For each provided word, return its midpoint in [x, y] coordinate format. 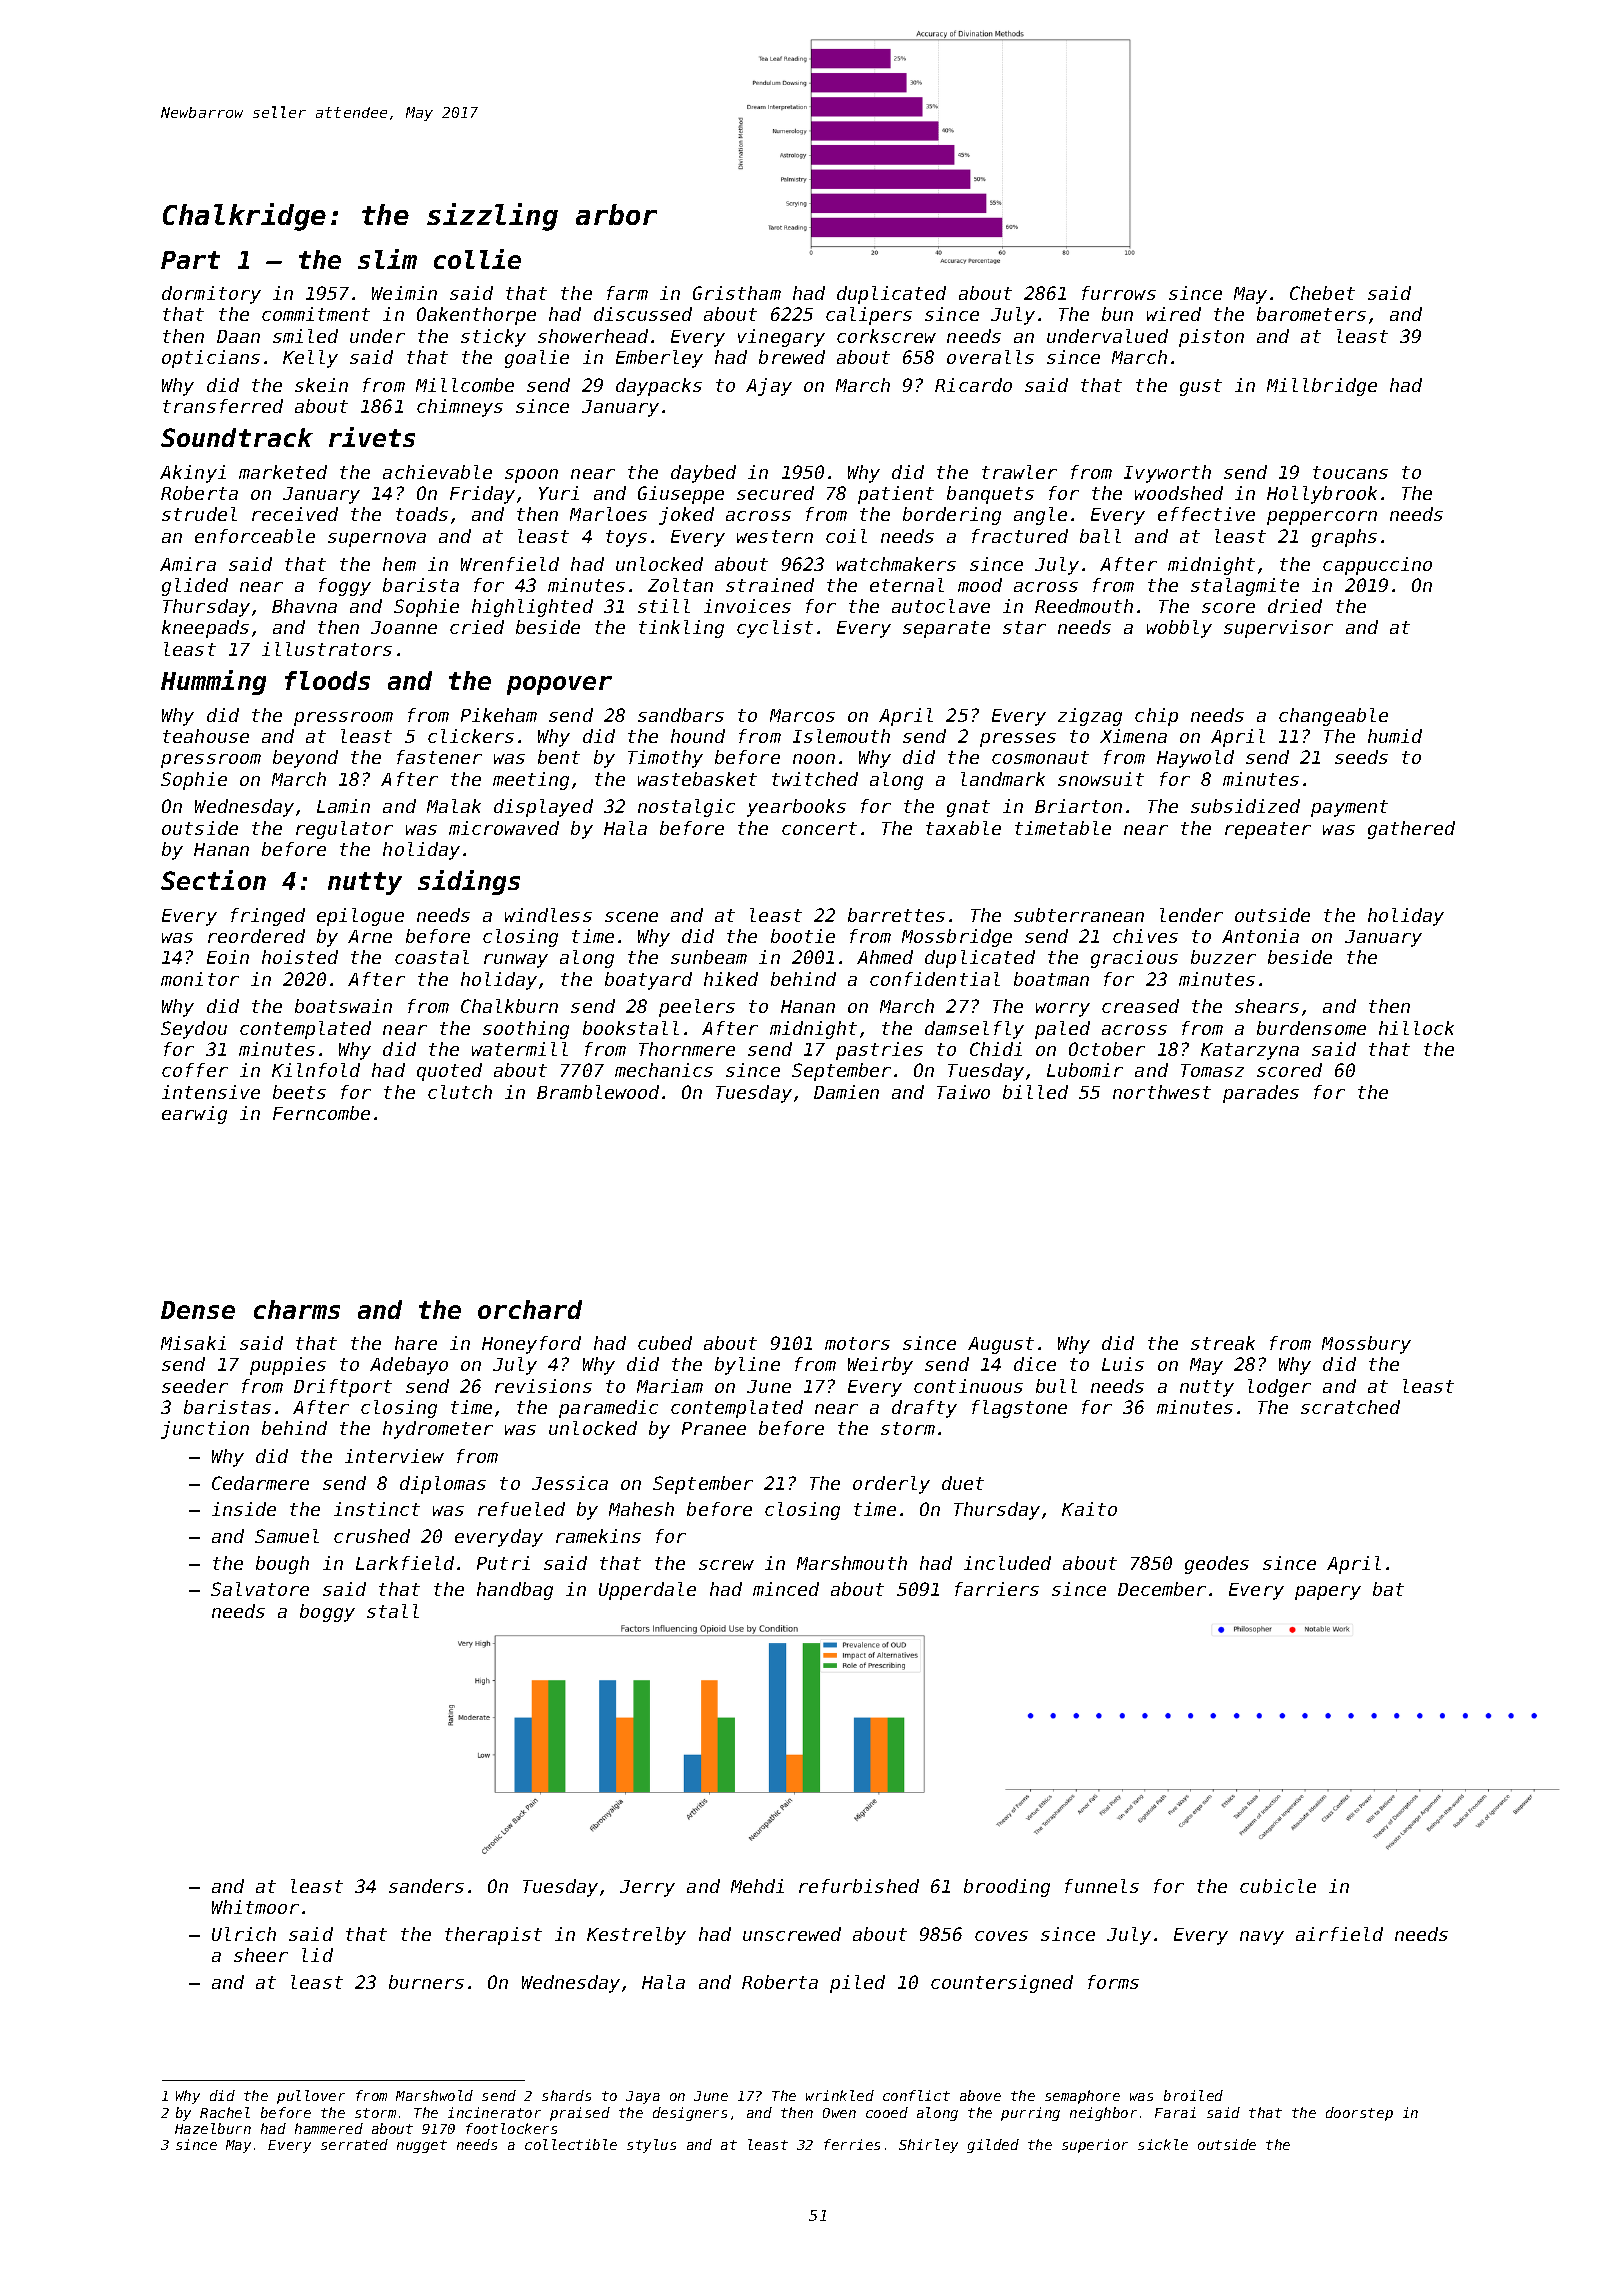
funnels [1102, 1886]
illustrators [327, 649]
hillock [1416, 1028]
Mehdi [757, 1886]
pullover [311, 2097]
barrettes [896, 915]
